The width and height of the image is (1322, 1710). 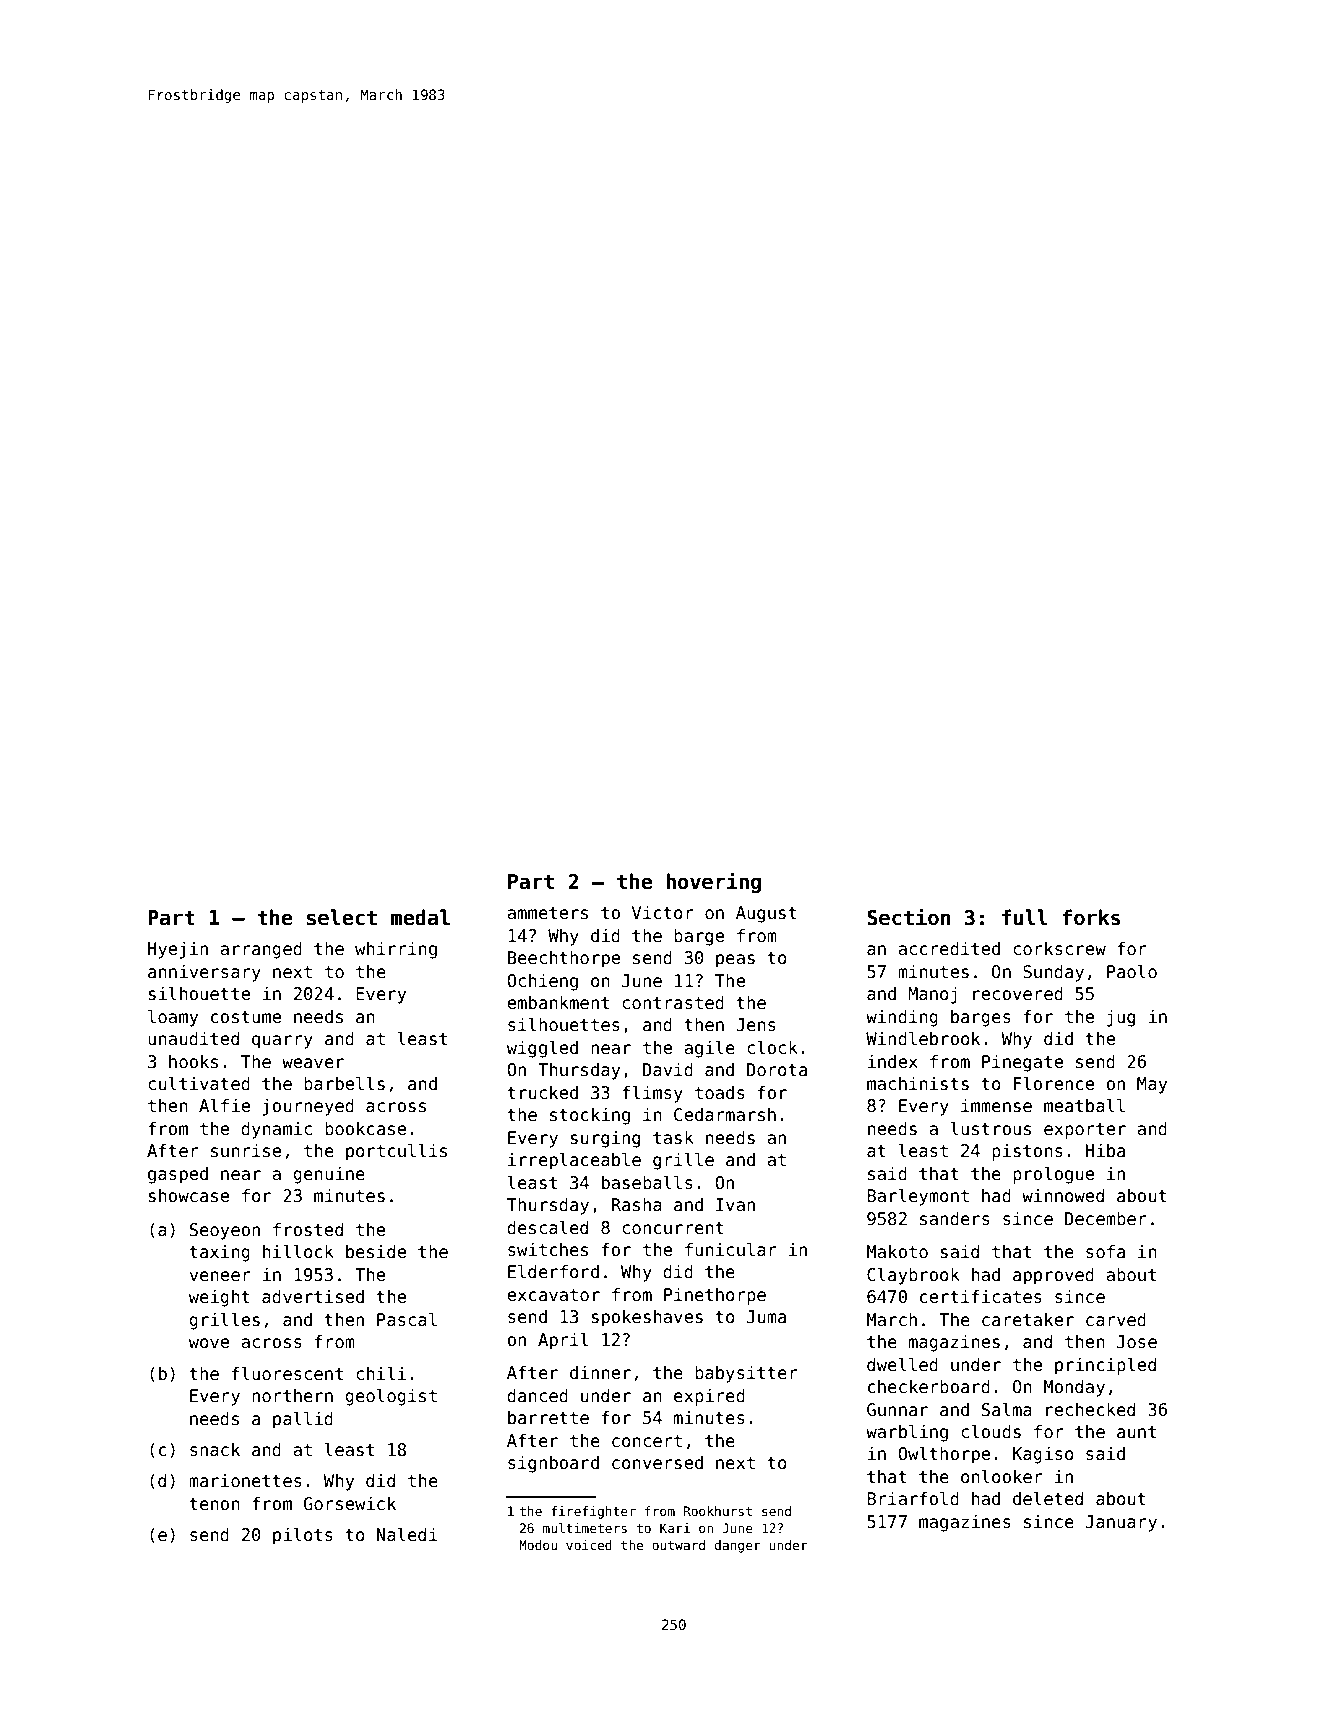 What do you see at coordinates (215, 1450) in the image?
I see `snack` at bounding box center [215, 1450].
